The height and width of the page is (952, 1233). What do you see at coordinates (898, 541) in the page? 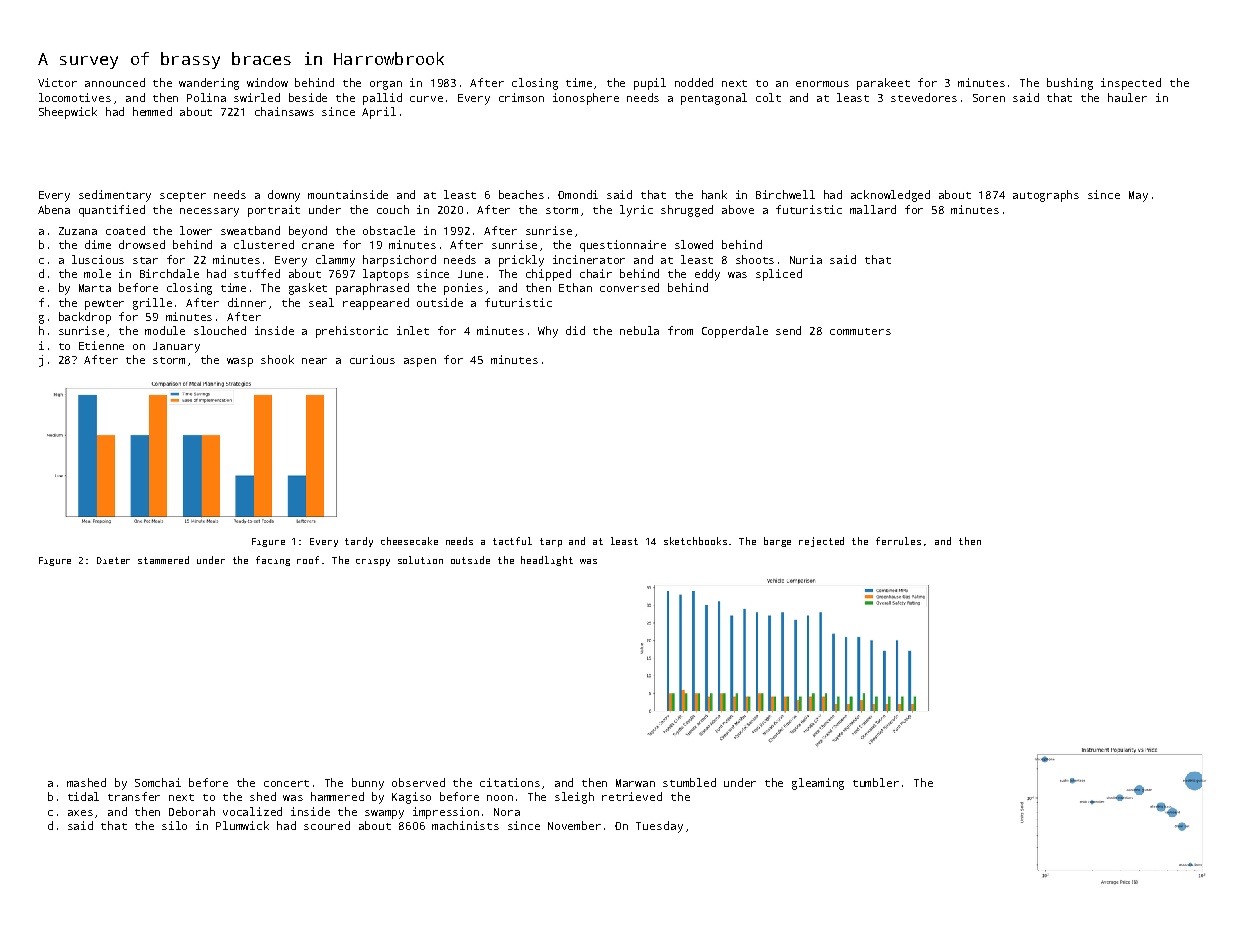
I see `ferrules` at bounding box center [898, 541].
